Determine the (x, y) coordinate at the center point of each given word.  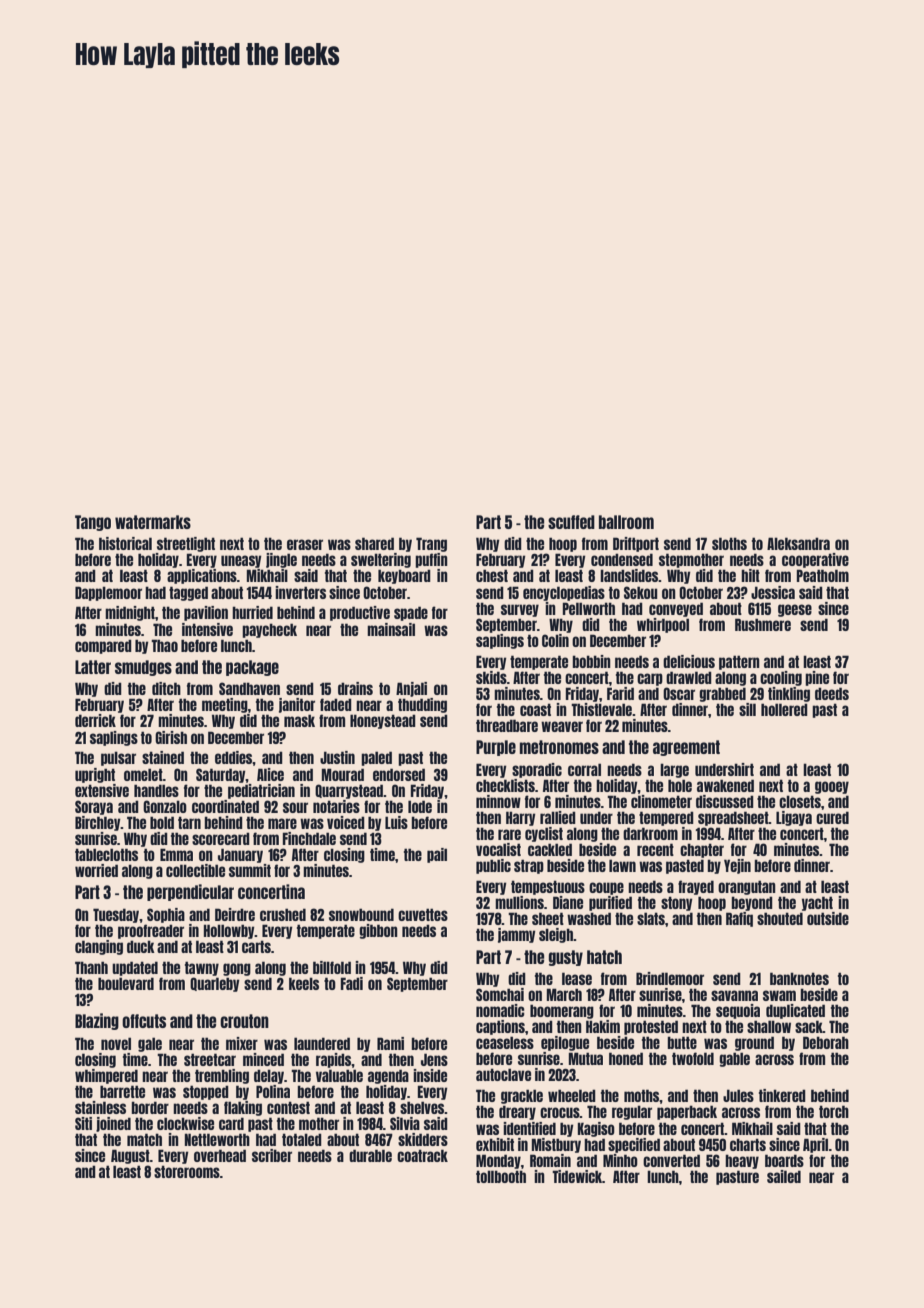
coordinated (225, 806)
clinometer (661, 801)
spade (411, 613)
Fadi (352, 983)
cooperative (815, 560)
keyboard (404, 576)
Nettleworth (217, 1139)
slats (651, 918)
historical (125, 543)
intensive (207, 629)
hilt (750, 575)
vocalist (498, 849)
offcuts (144, 1021)
